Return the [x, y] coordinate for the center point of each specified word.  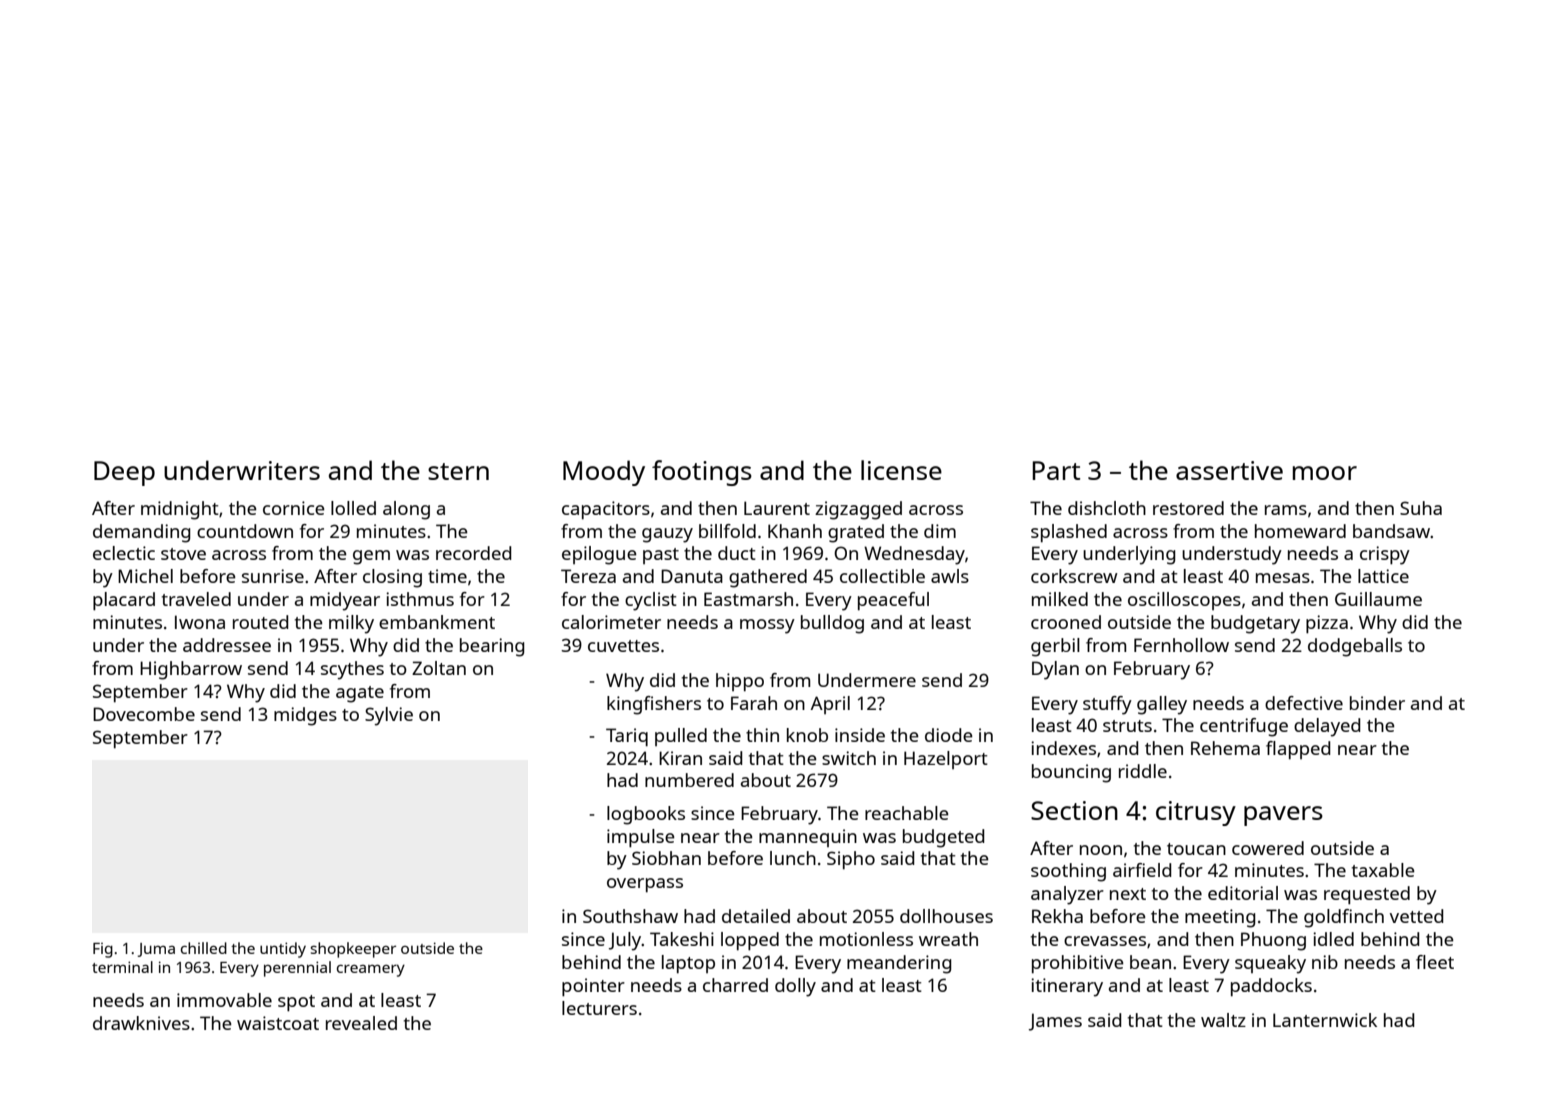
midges [305, 716]
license [901, 470]
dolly [795, 987]
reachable [907, 813]
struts [1127, 726]
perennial [297, 969]
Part [1056, 470]
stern [458, 471]
